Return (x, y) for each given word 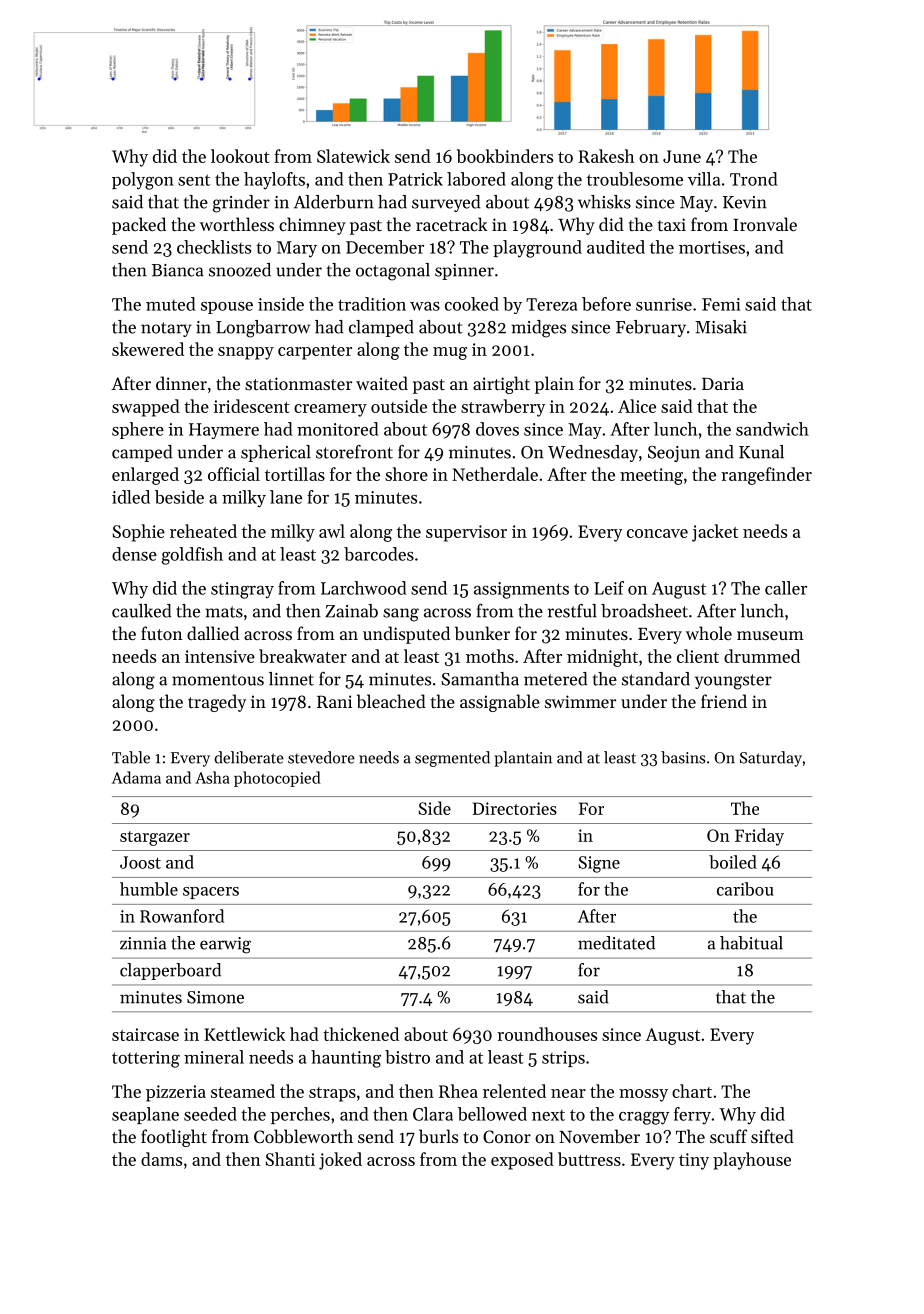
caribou (745, 889)
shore (406, 474)
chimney (312, 226)
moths (490, 656)
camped (142, 453)
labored (476, 179)
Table (131, 757)
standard (656, 679)
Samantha (480, 679)
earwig (225, 945)
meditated (616, 943)
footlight (174, 1138)
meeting (651, 476)
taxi (672, 224)
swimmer (580, 701)
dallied (213, 633)
